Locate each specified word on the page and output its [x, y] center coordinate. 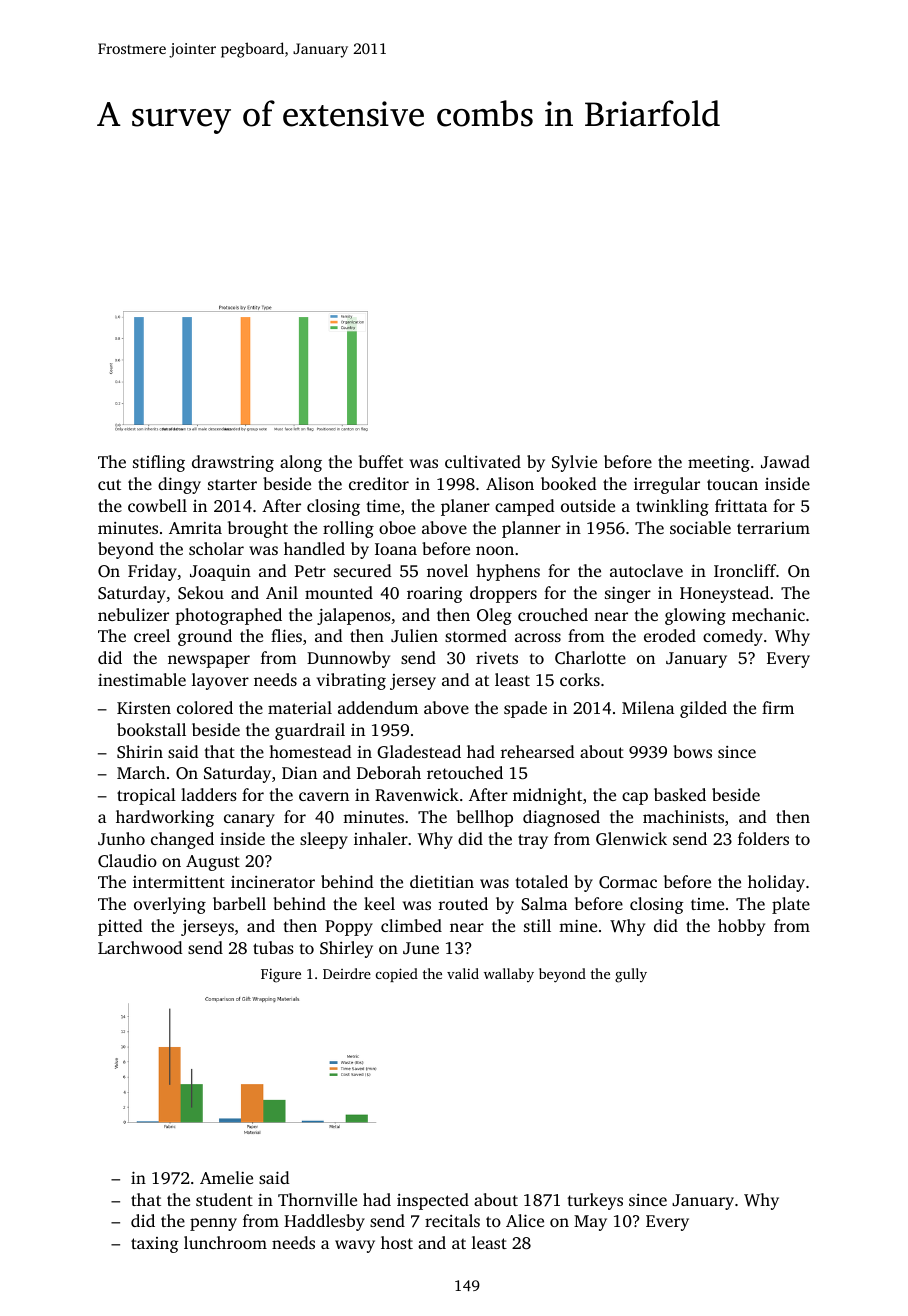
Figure [281, 976]
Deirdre [347, 973]
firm [778, 707]
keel [379, 903]
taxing [155, 1245]
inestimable [142, 679]
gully [631, 975]
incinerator [273, 882]
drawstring [233, 463]
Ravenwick [417, 794]
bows [692, 751]
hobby [741, 927]
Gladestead [419, 752]
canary [249, 820]
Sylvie [574, 463]
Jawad [785, 461]
